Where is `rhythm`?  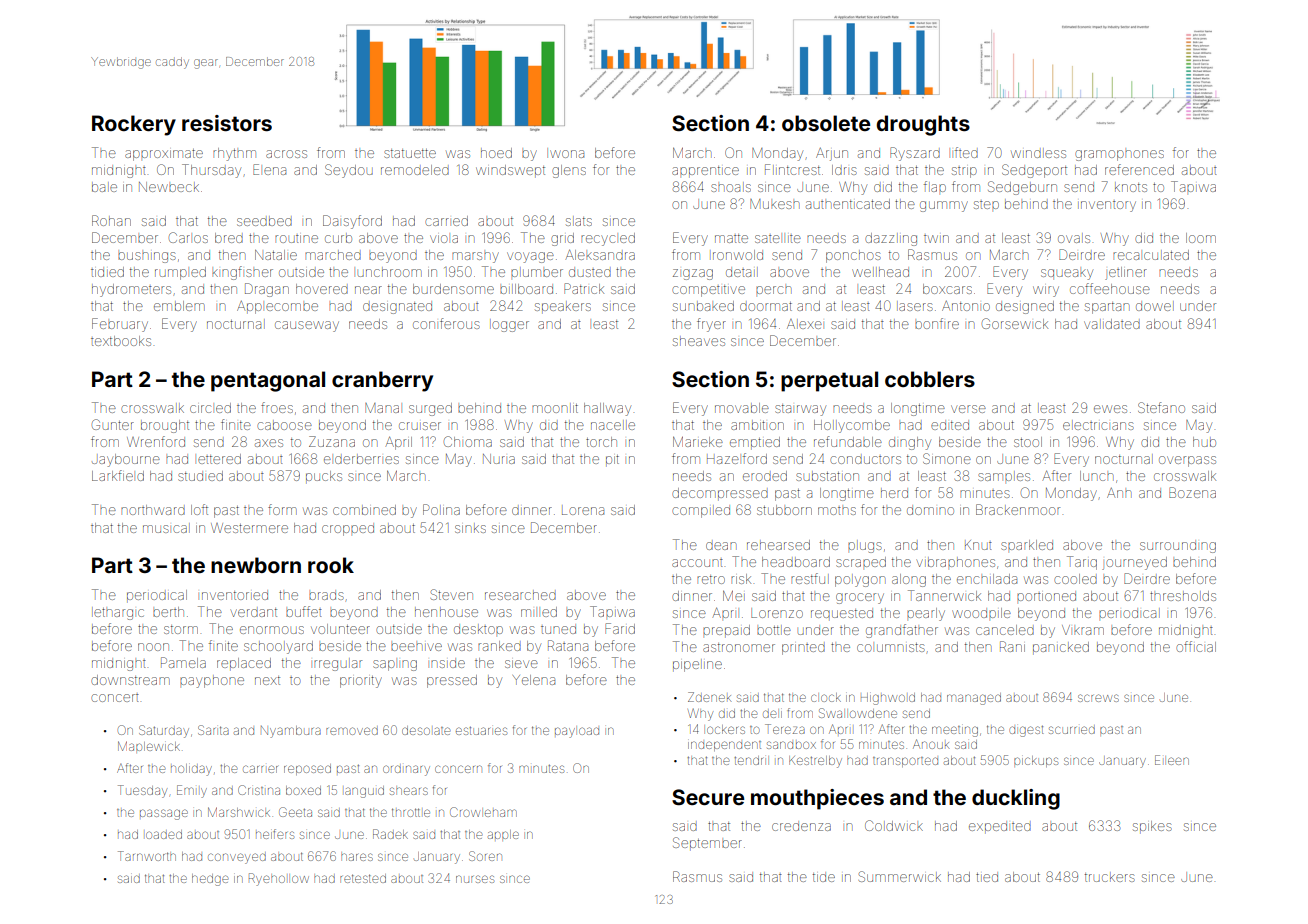
rhythm is located at coordinates (234, 154).
